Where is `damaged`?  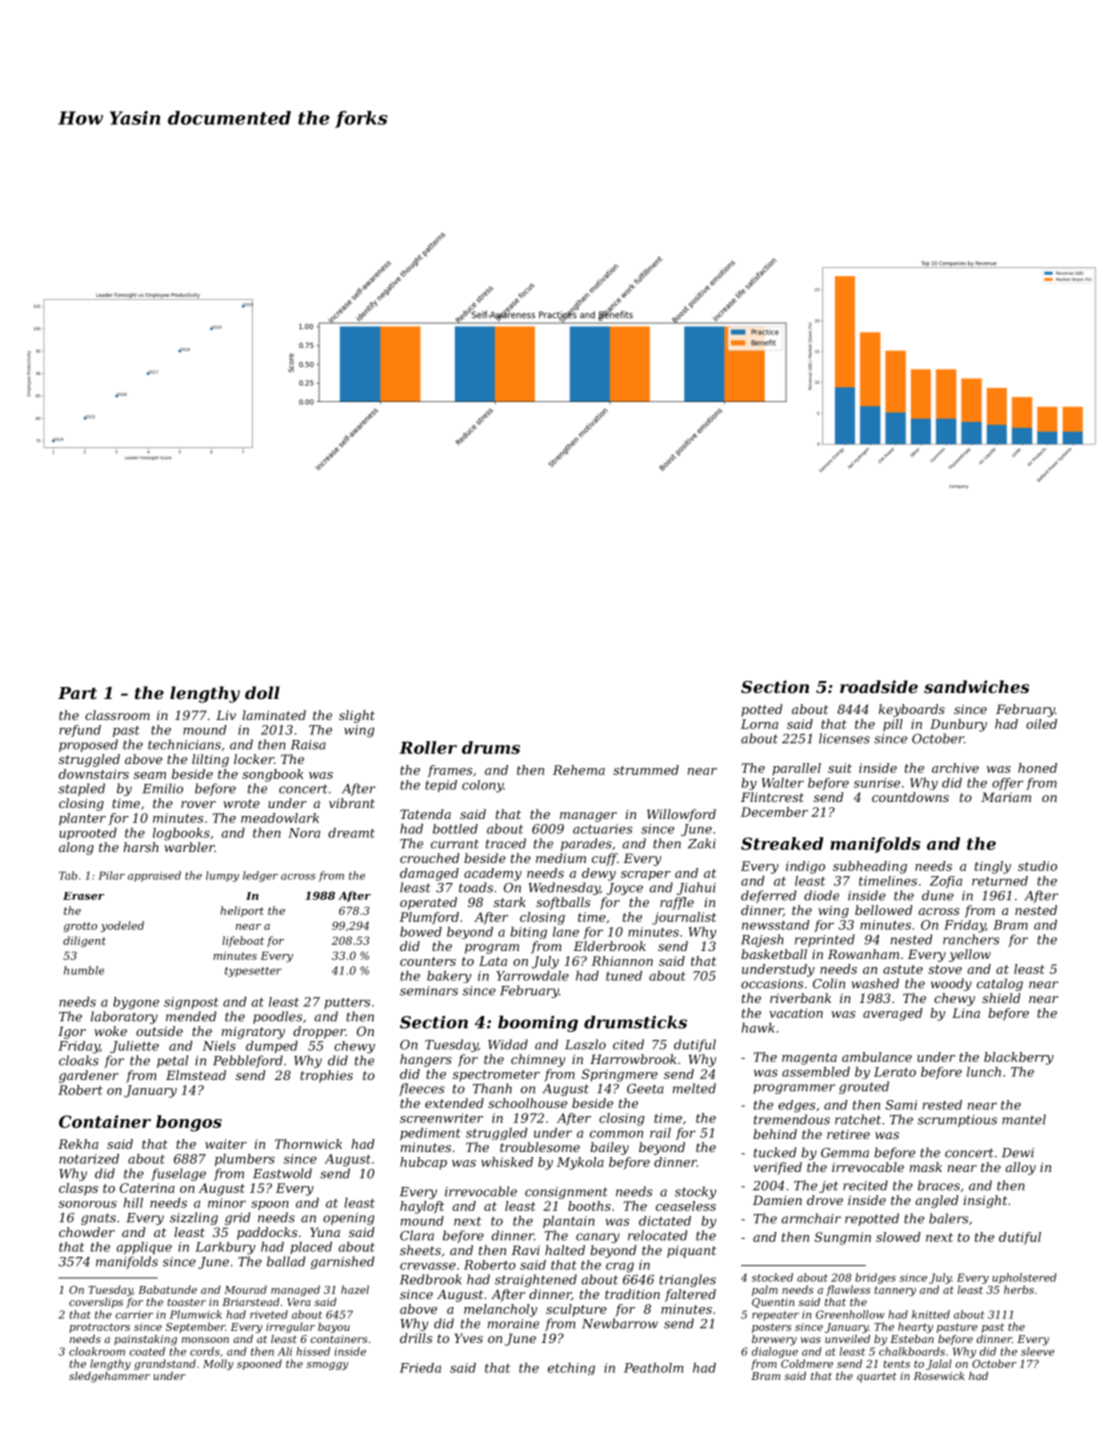
damaged is located at coordinates (429, 874).
